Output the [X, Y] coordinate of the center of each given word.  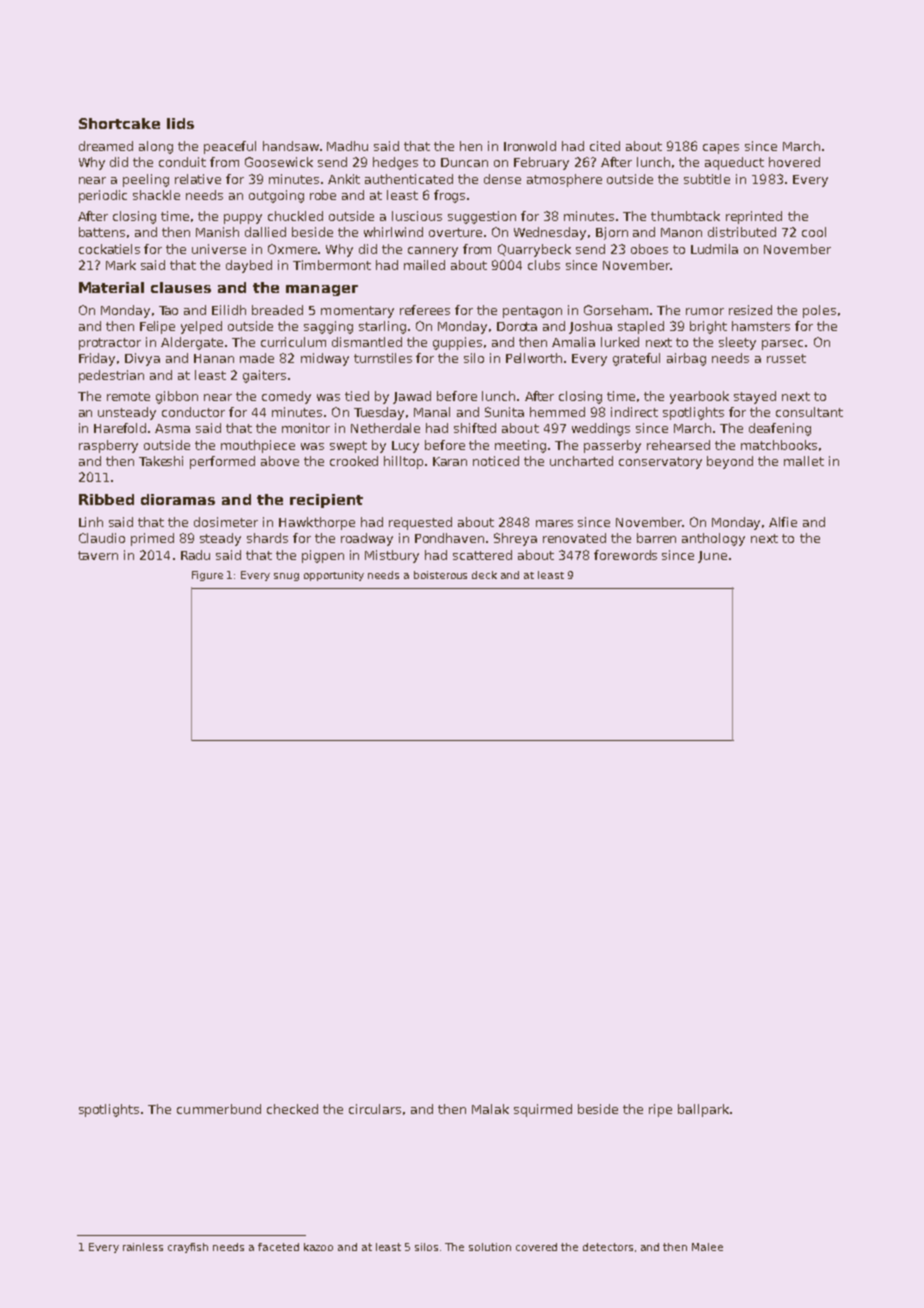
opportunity [334, 576]
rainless [143, 1247]
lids [180, 123]
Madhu [347, 146]
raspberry [108, 446]
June [712, 557]
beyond [730, 462]
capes [721, 149]
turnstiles [383, 358]
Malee [707, 1247]
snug [286, 577]
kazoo [318, 1247]
